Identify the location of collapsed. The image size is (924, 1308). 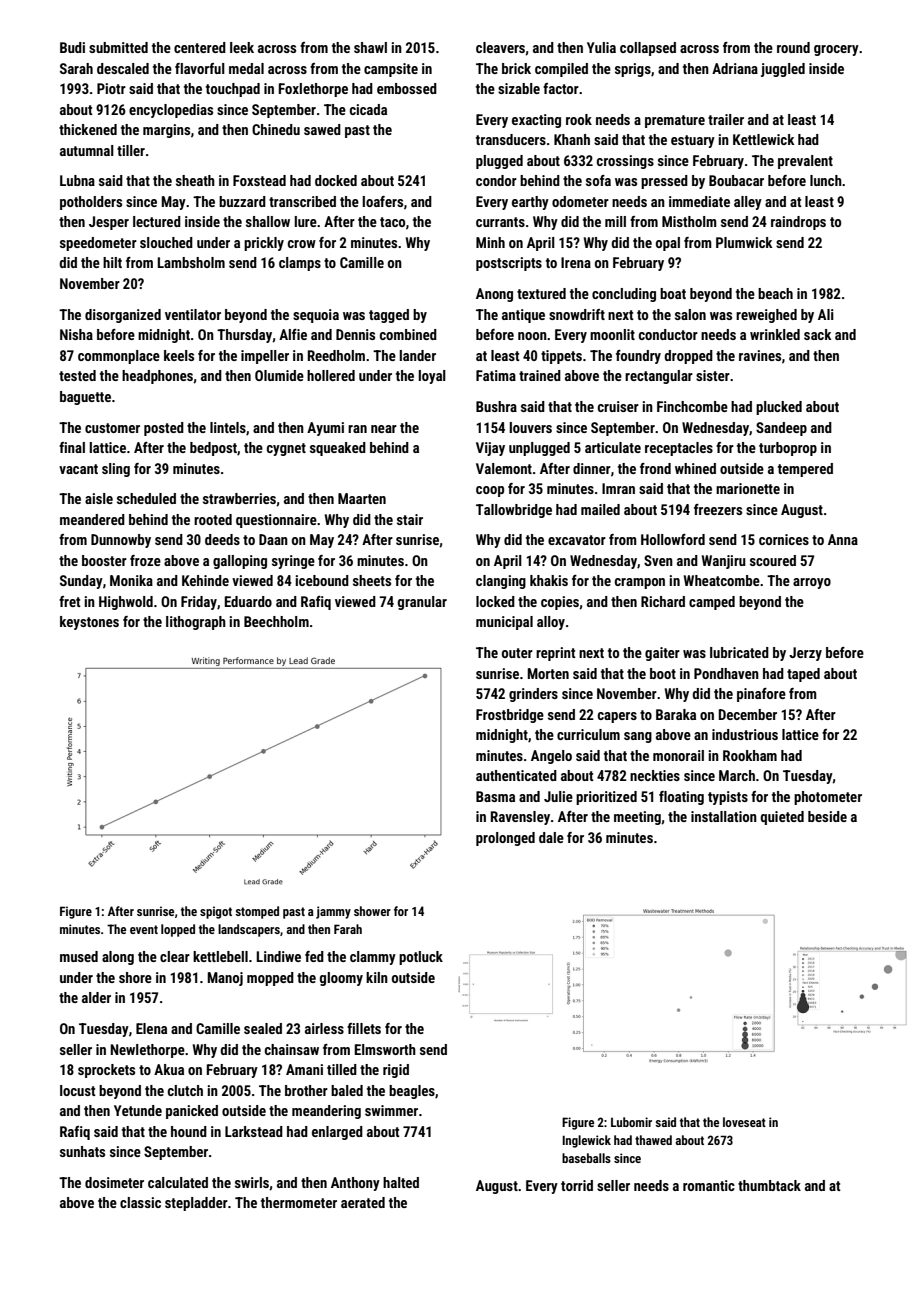
(648, 49).
